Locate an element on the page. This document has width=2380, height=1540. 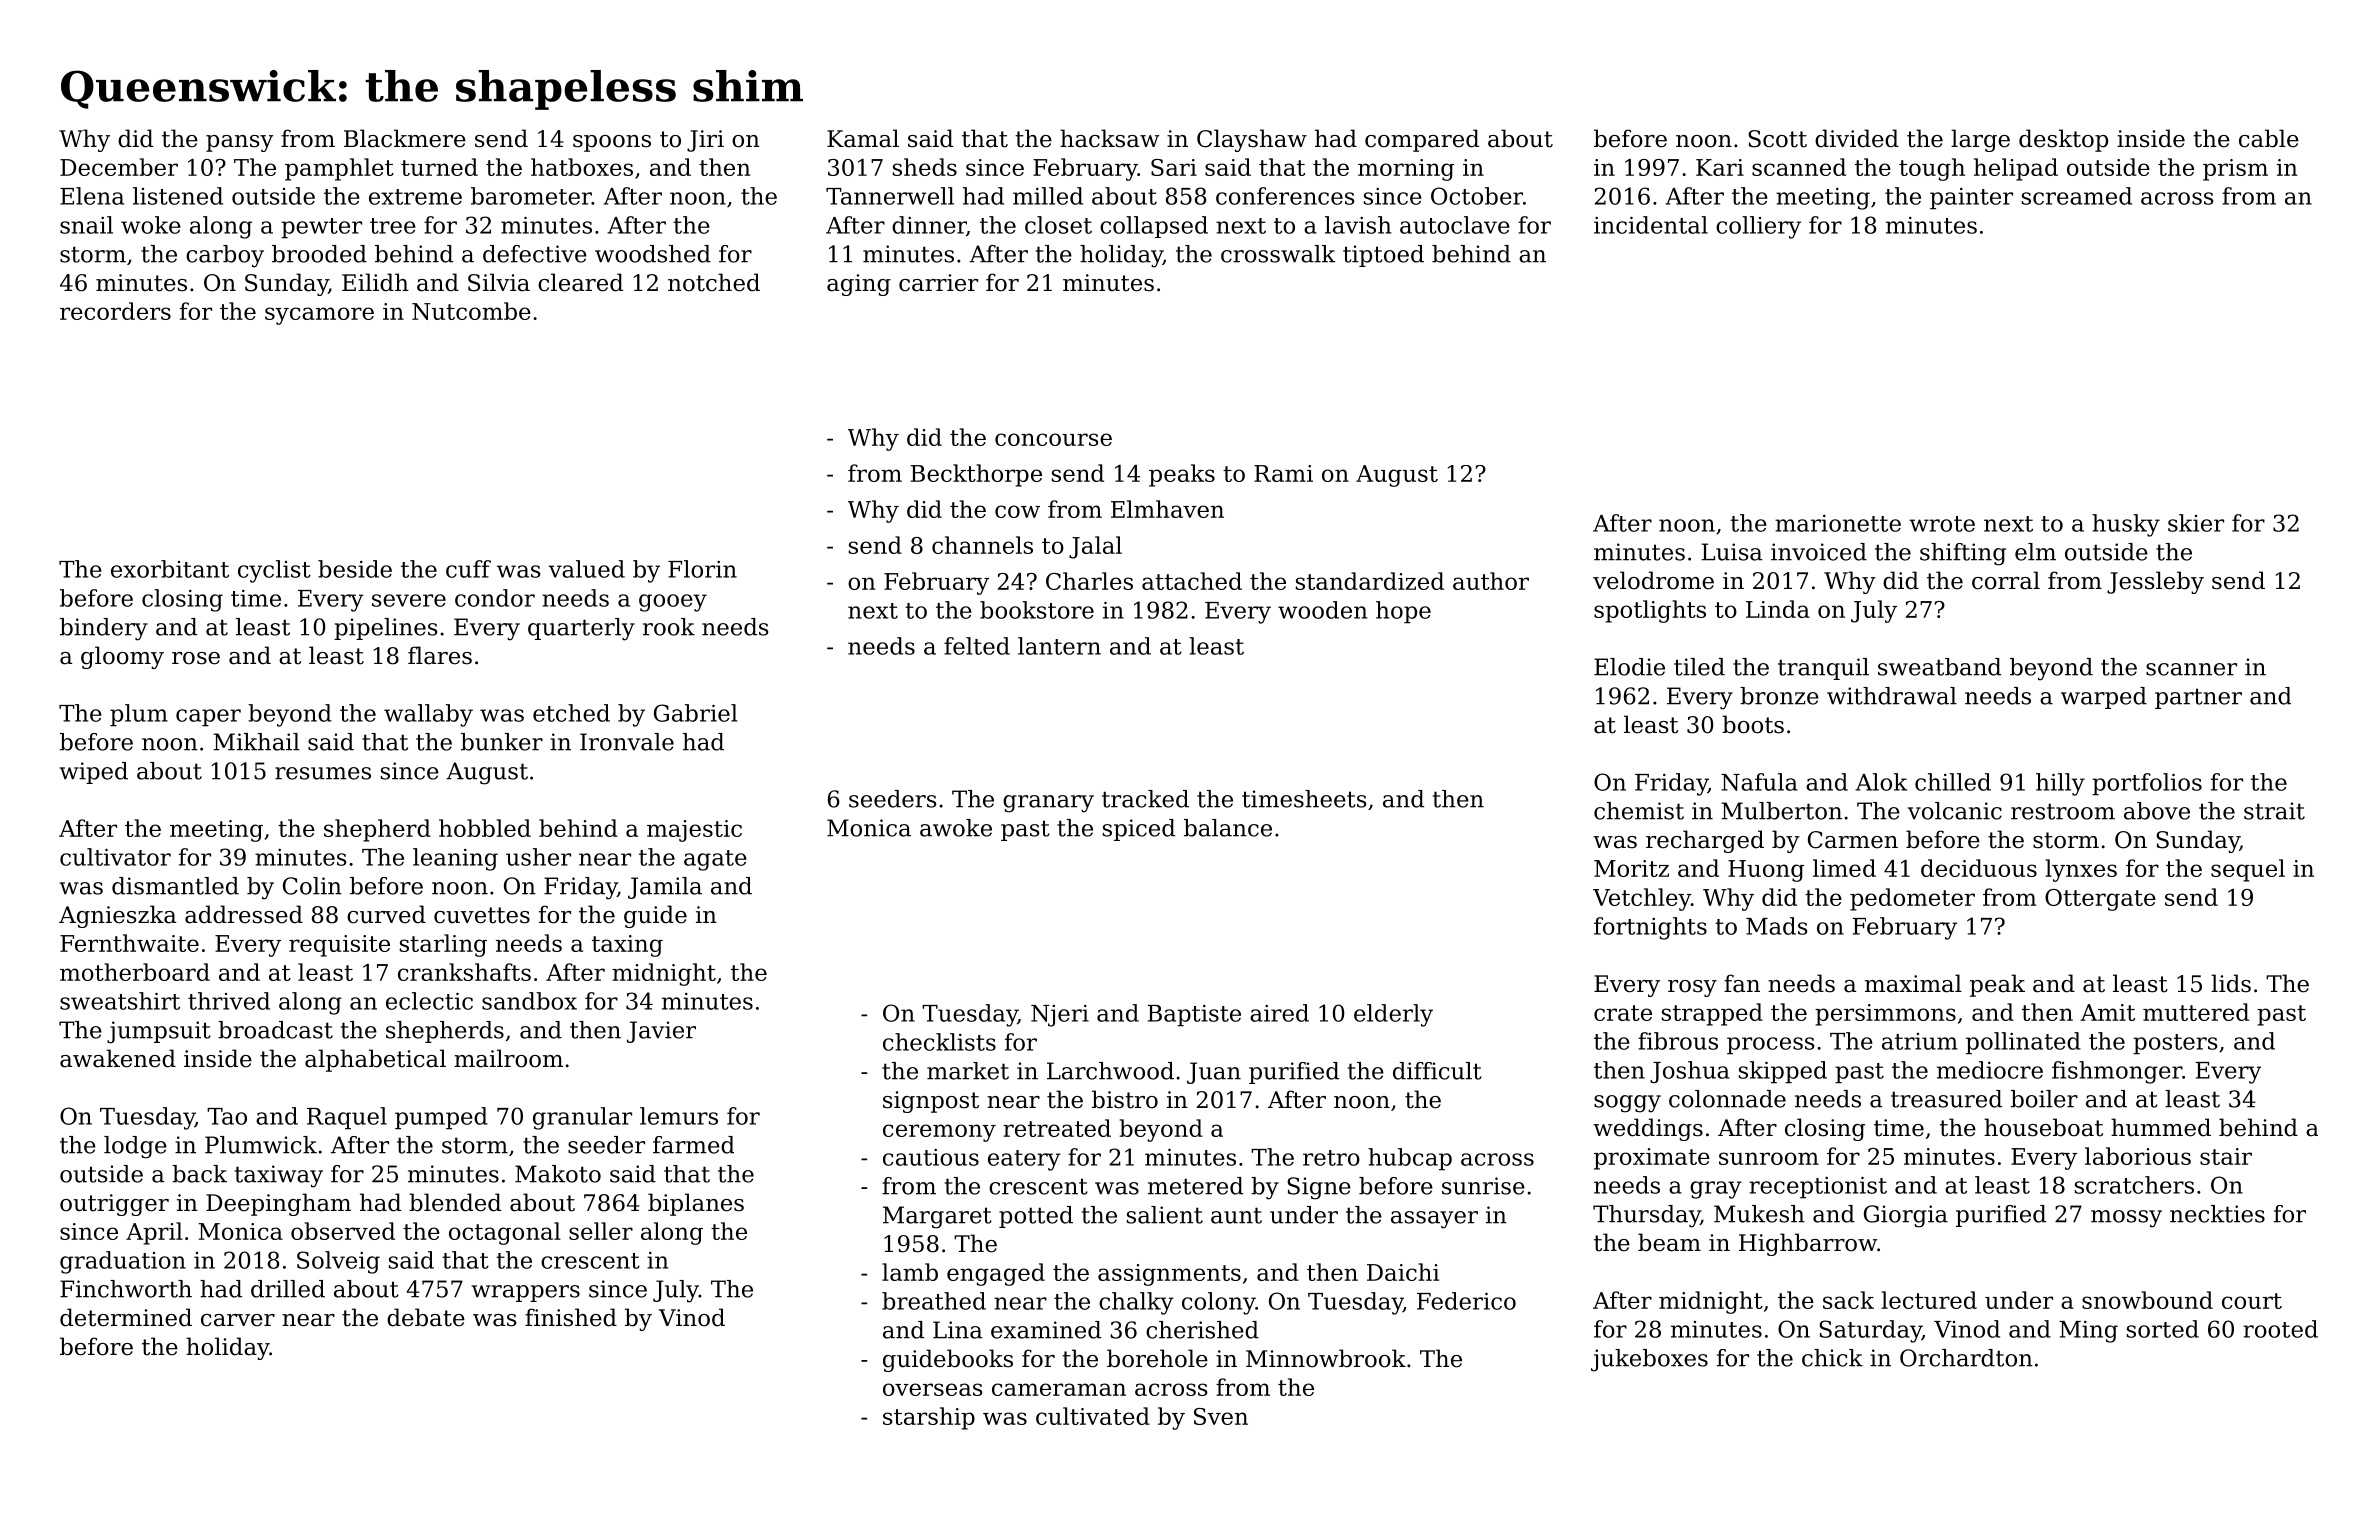
Clayshaw is located at coordinates (1252, 140).
